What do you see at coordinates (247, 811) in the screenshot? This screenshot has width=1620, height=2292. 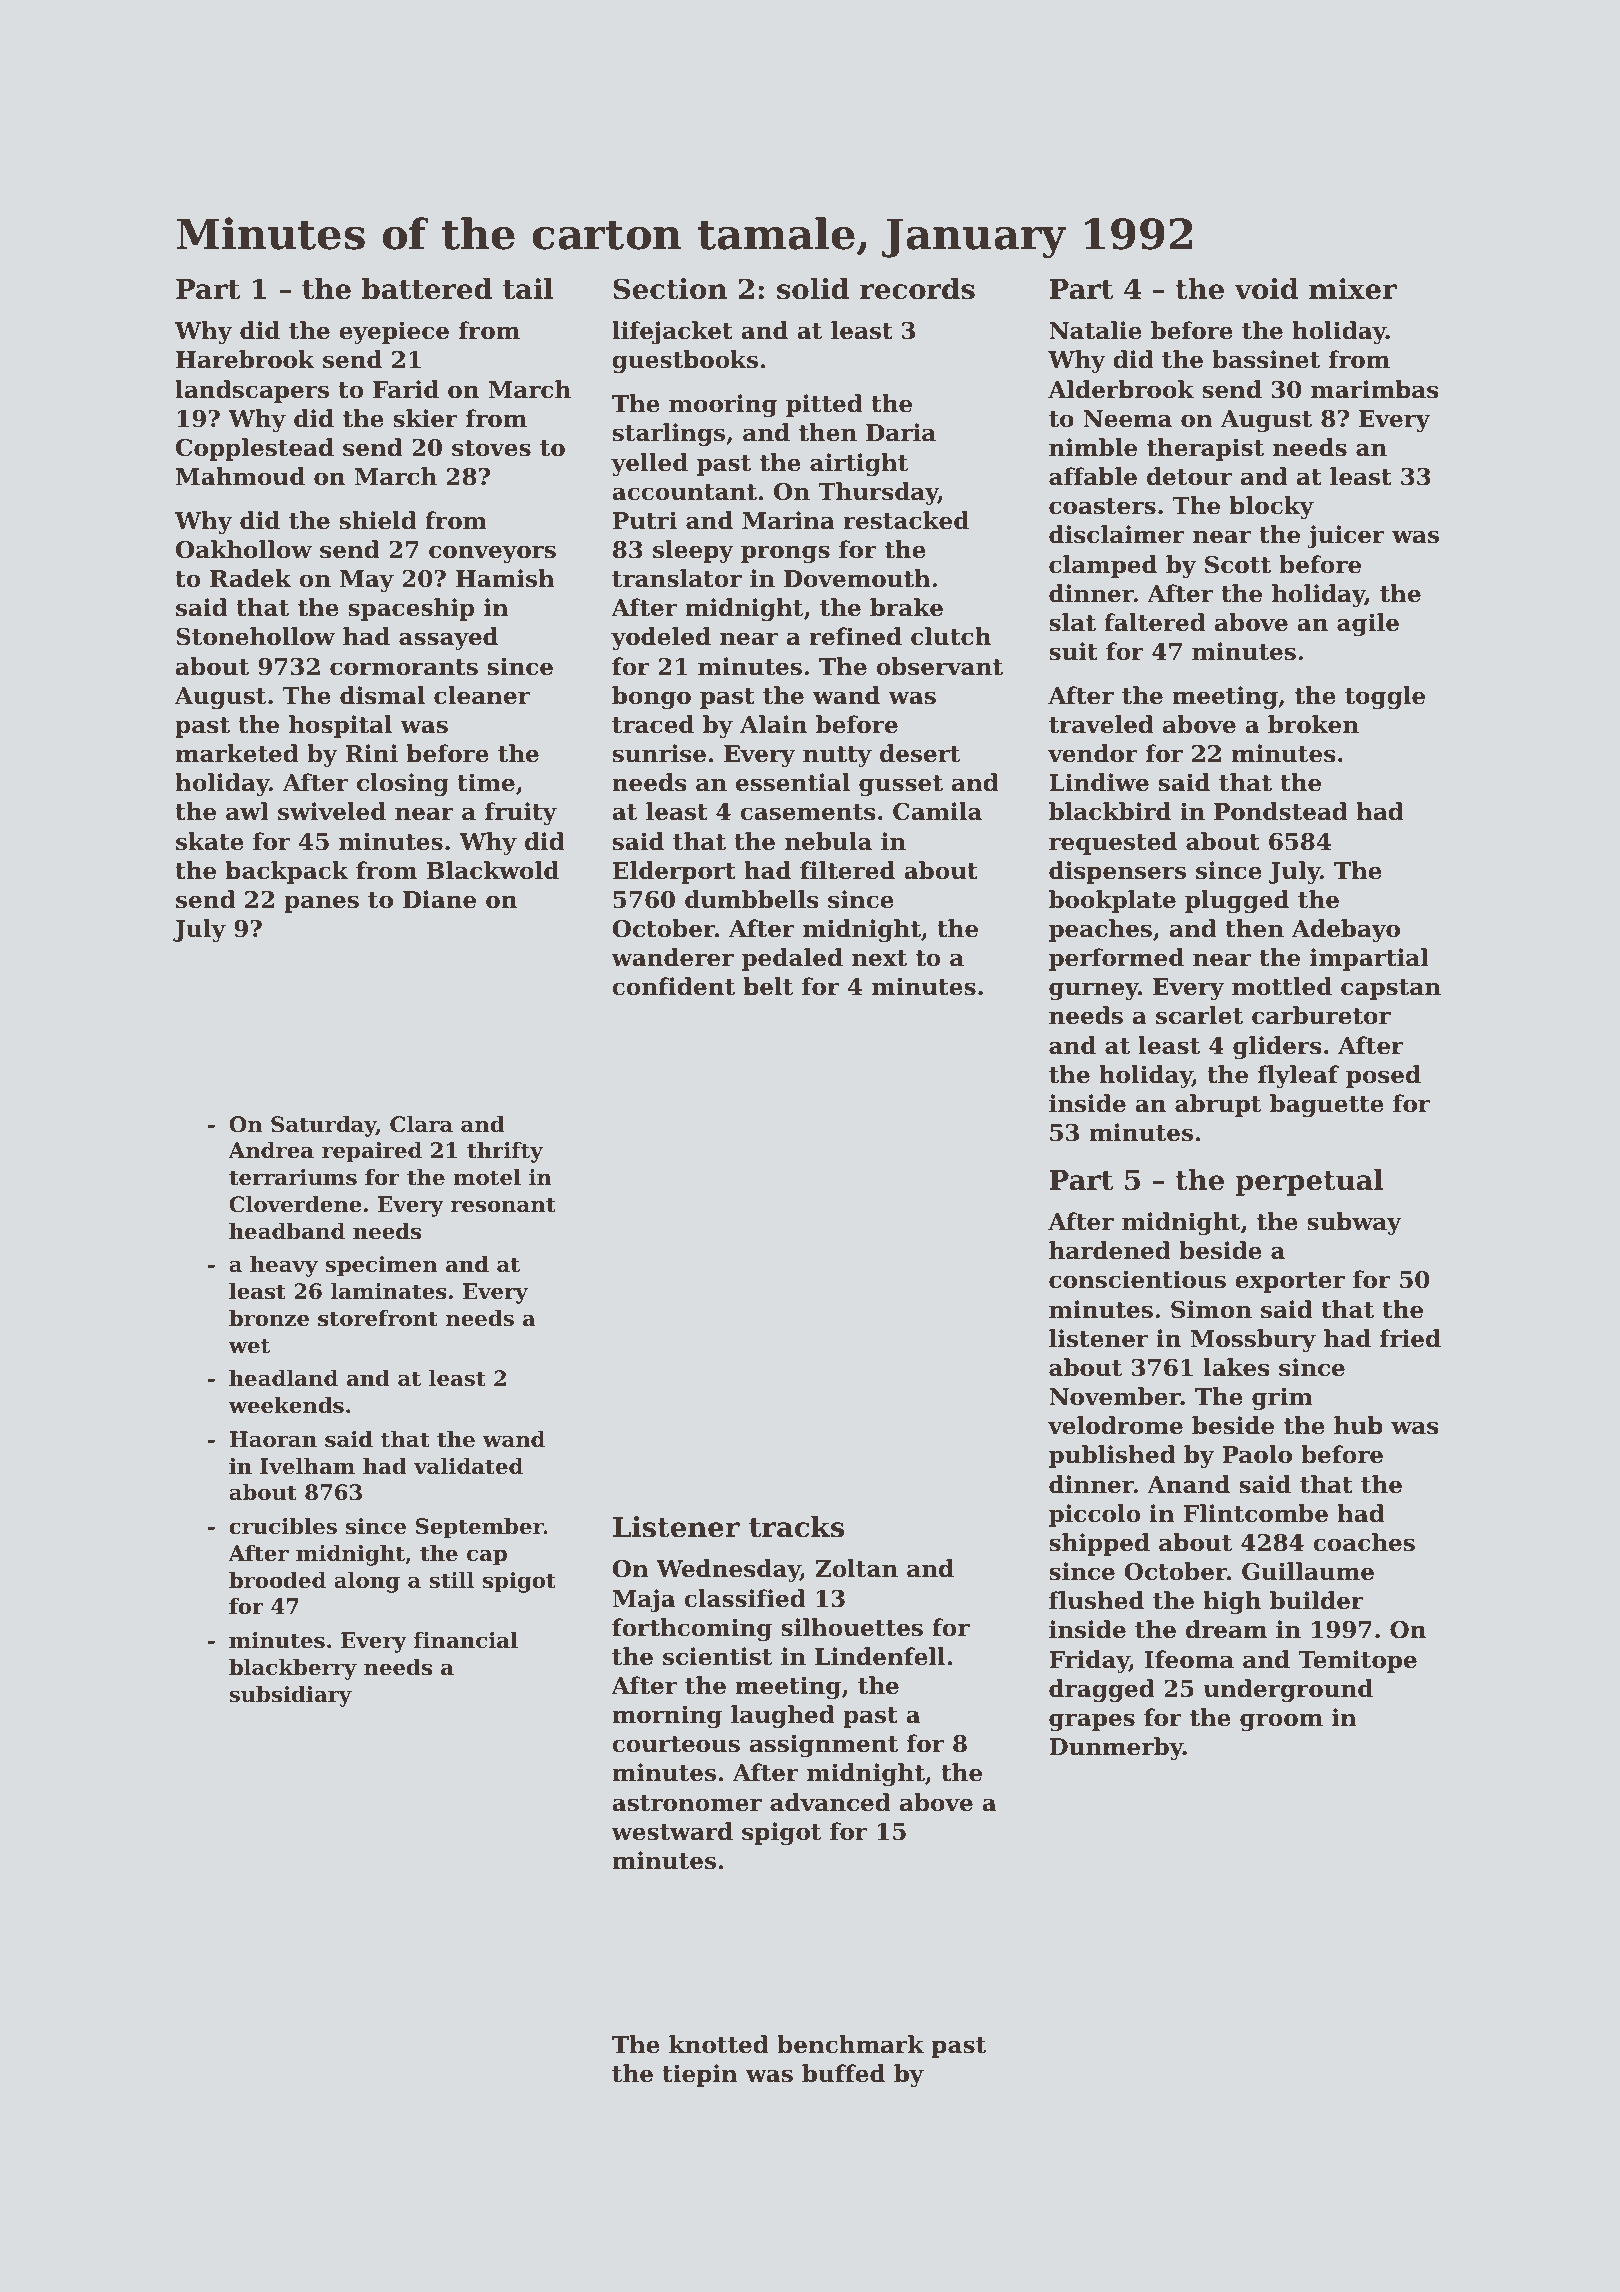 I see `awl` at bounding box center [247, 811].
